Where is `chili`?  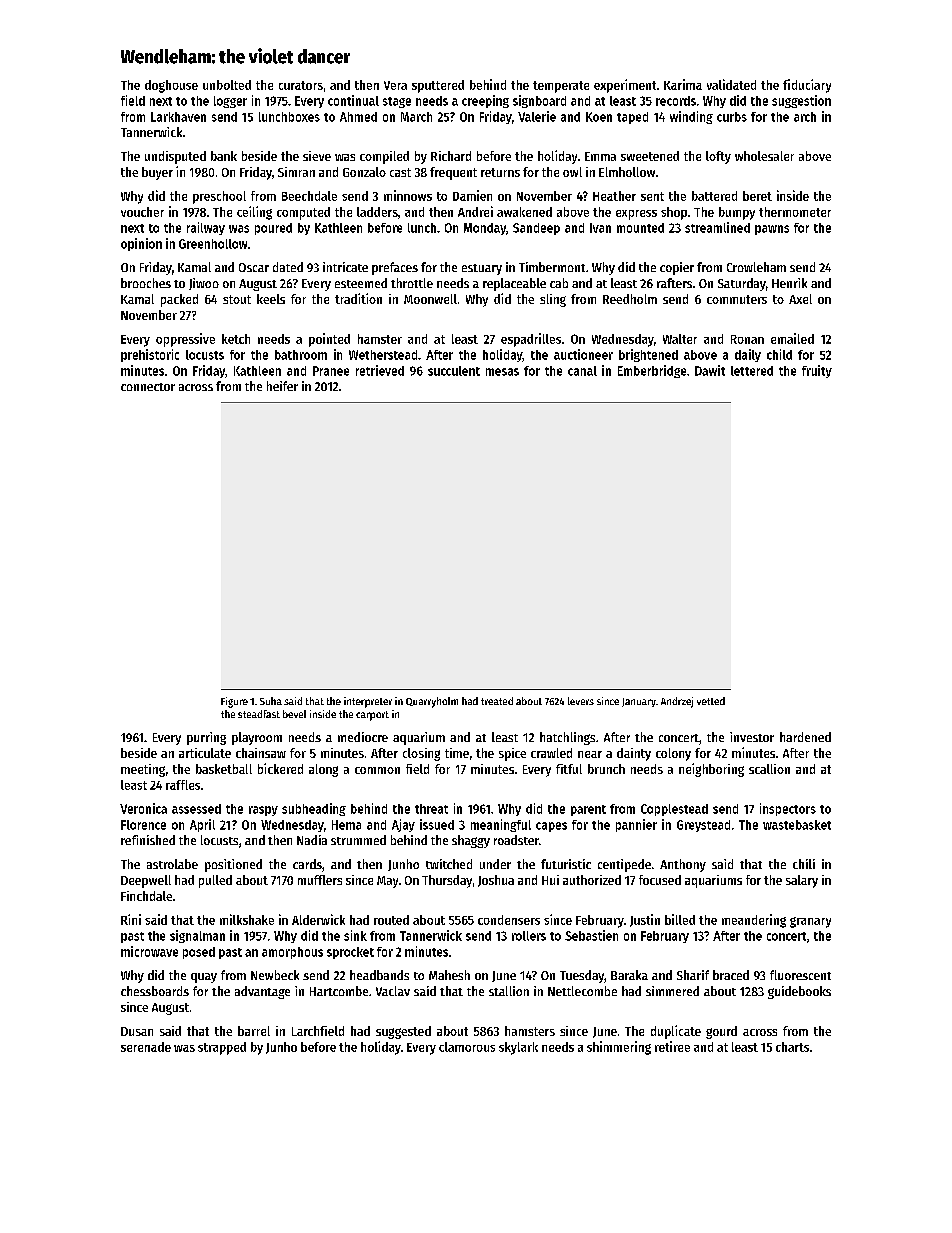
chili is located at coordinates (804, 864).
